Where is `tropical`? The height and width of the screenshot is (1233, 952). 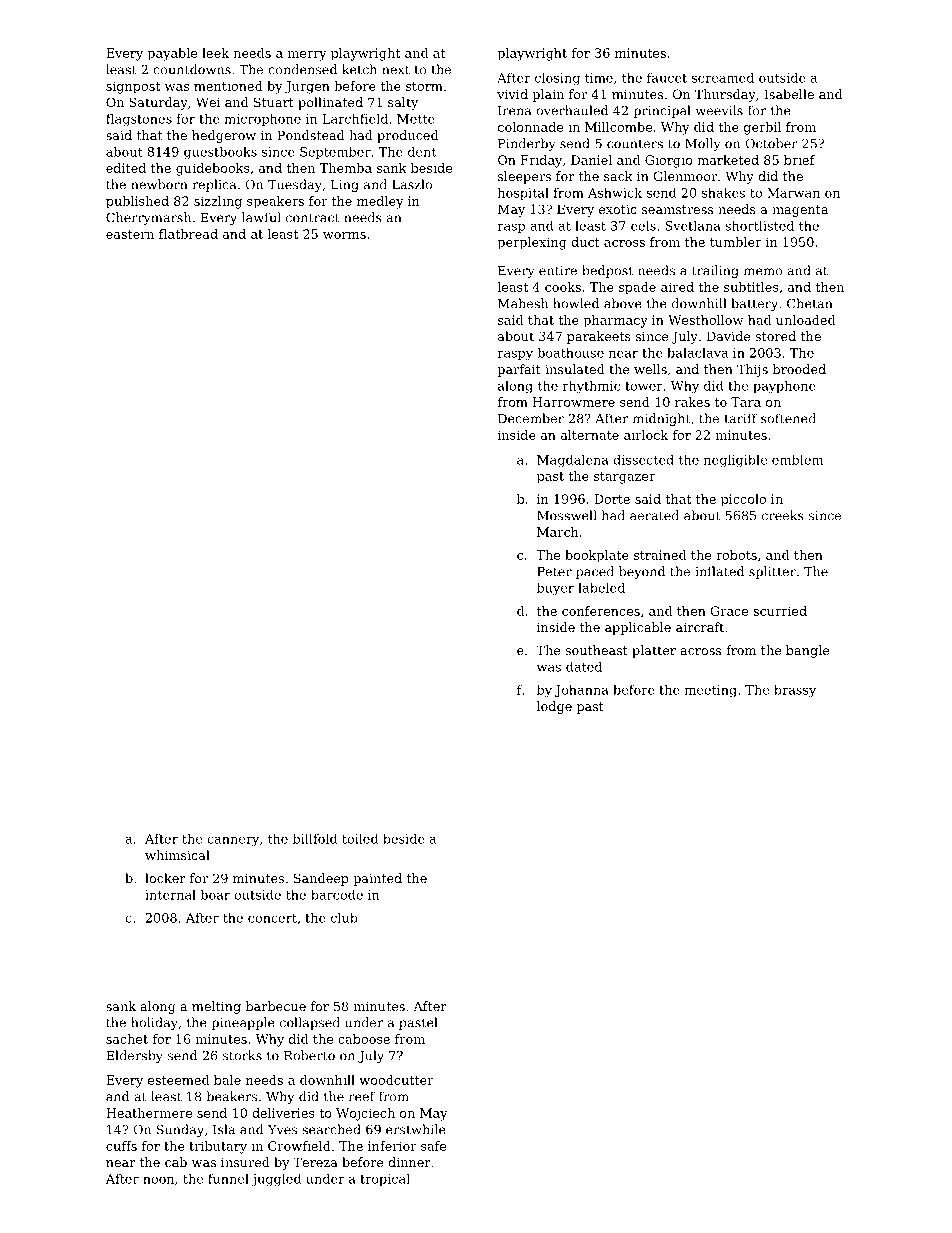
tropical is located at coordinates (385, 1180).
